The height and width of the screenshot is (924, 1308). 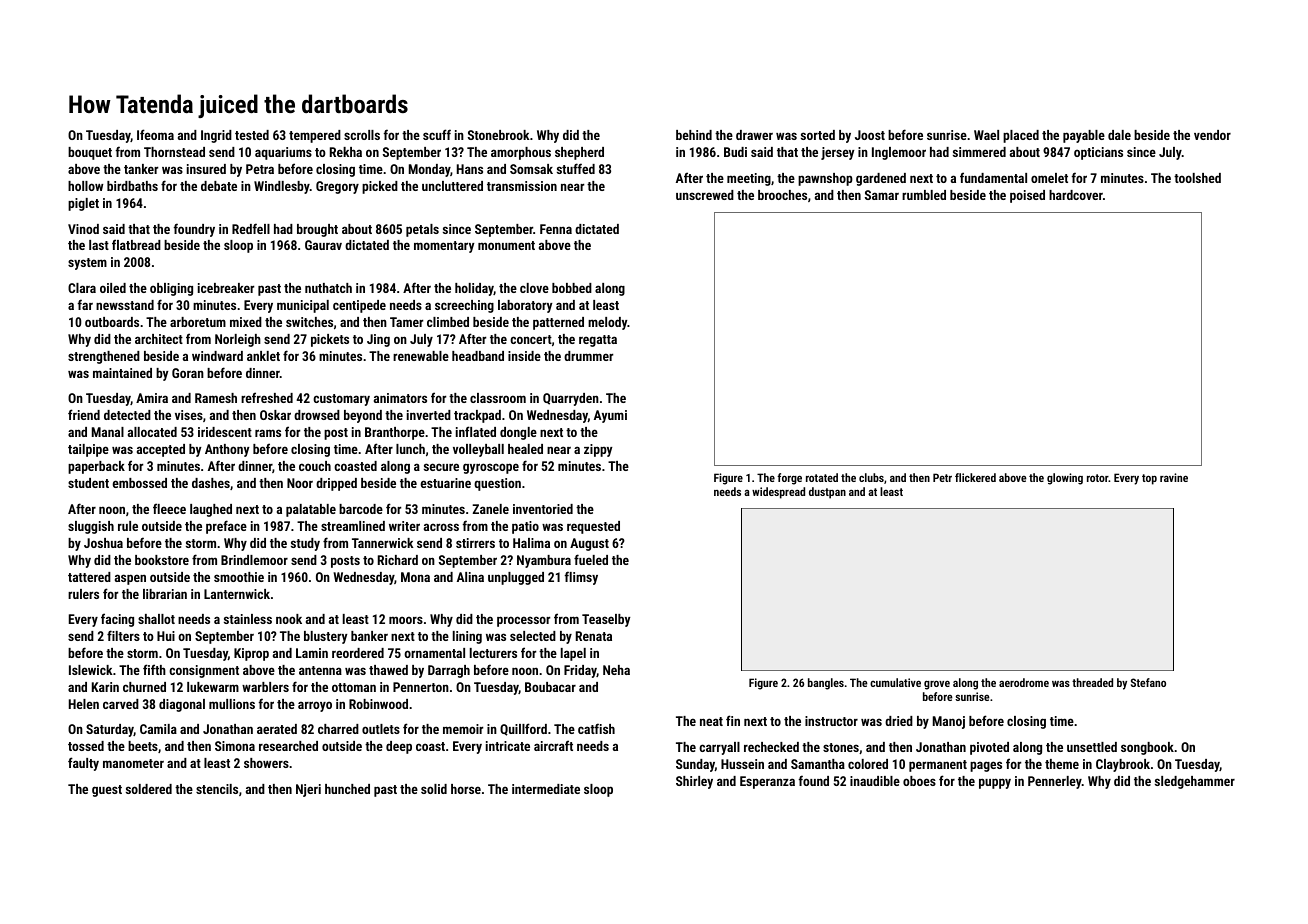 What do you see at coordinates (1092, 682) in the screenshot?
I see `threaded` at bounding box center [1092, 682].
